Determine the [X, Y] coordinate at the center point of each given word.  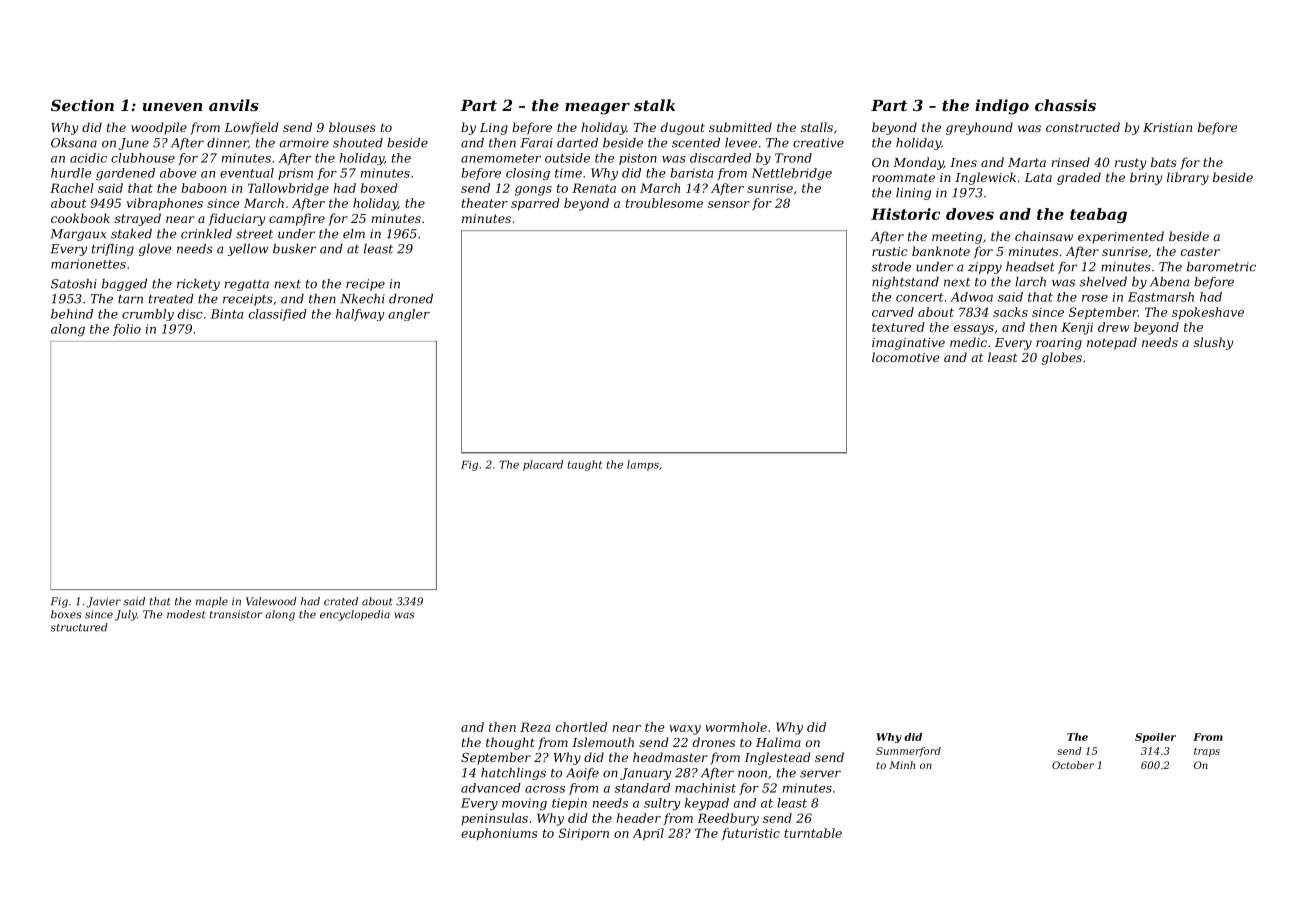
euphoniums [499, 834]
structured [79, 627]
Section [82, 105]
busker [294, 249]
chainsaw [1044, 236]
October [1073, 765]
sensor [729, 204]
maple [212, 602]
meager [597, 109]
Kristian [1167, 127]
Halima [778, 742]
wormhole [736, 727]
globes [1062, 358]
